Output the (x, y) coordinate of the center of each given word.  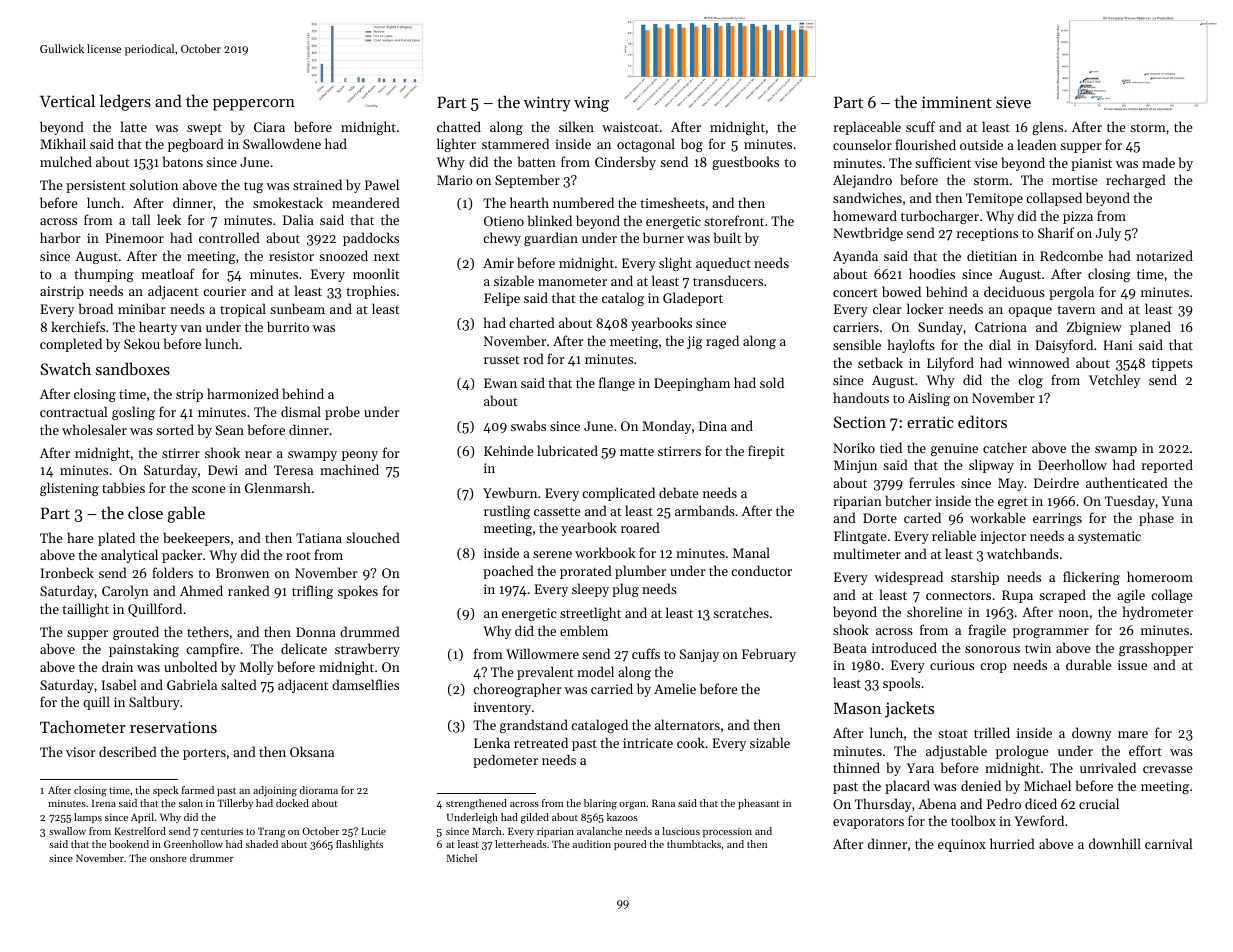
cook (691, 742)
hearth (529, 202)
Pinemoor (134, 238)
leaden (1037, 144)
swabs (528, 425)
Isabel (119, 684)
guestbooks (745, 163)
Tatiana (319, 538)
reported (1167, 466)
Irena (104, 803)
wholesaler (94, 429)
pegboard (196, 145)
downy (1092, 734)
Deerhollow (1072, 464)
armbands (705, 510)
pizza (1078, 217)
